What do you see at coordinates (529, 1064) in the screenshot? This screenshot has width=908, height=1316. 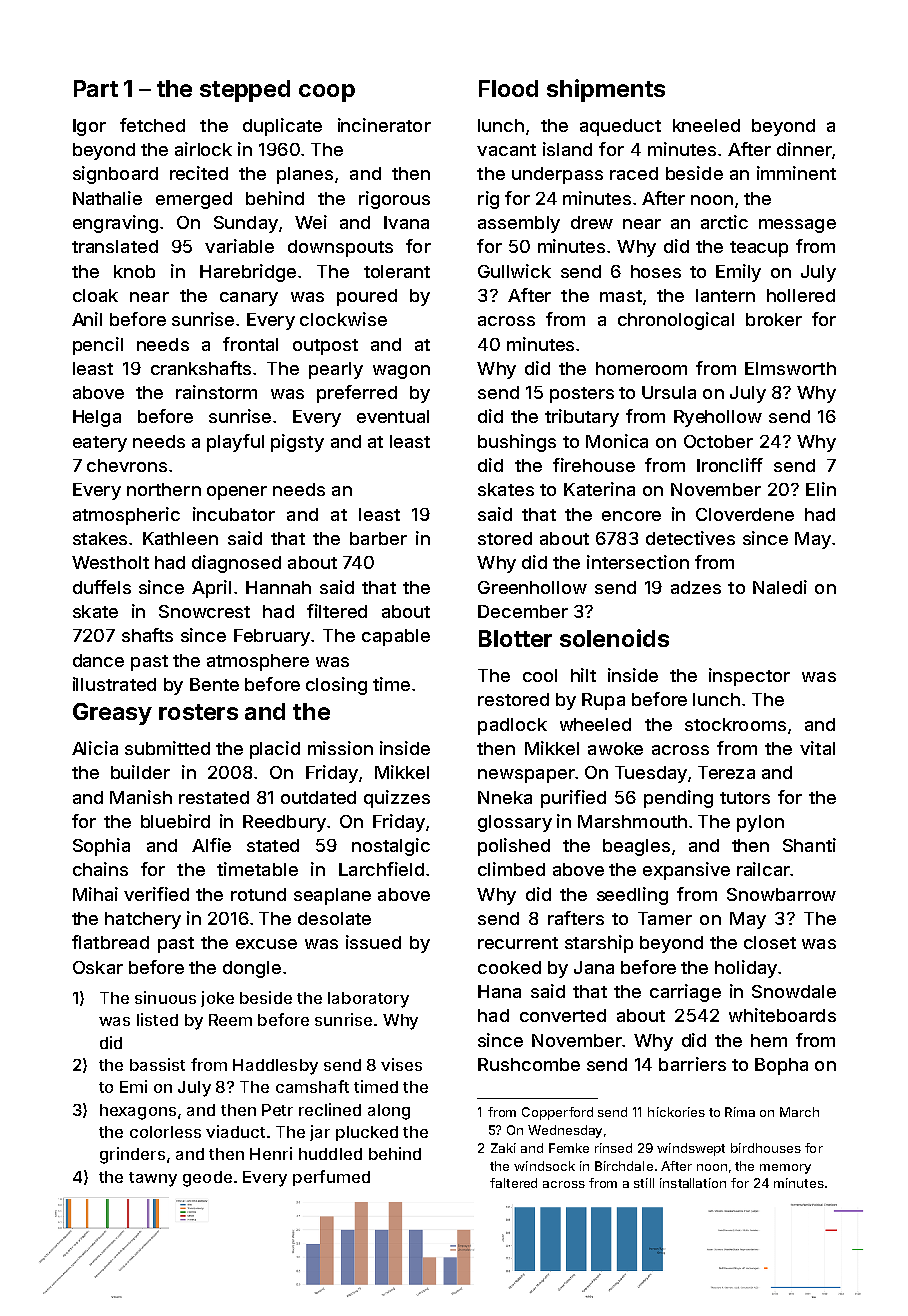 I see `Rushcombe` at bounding box center [529, 1064].
